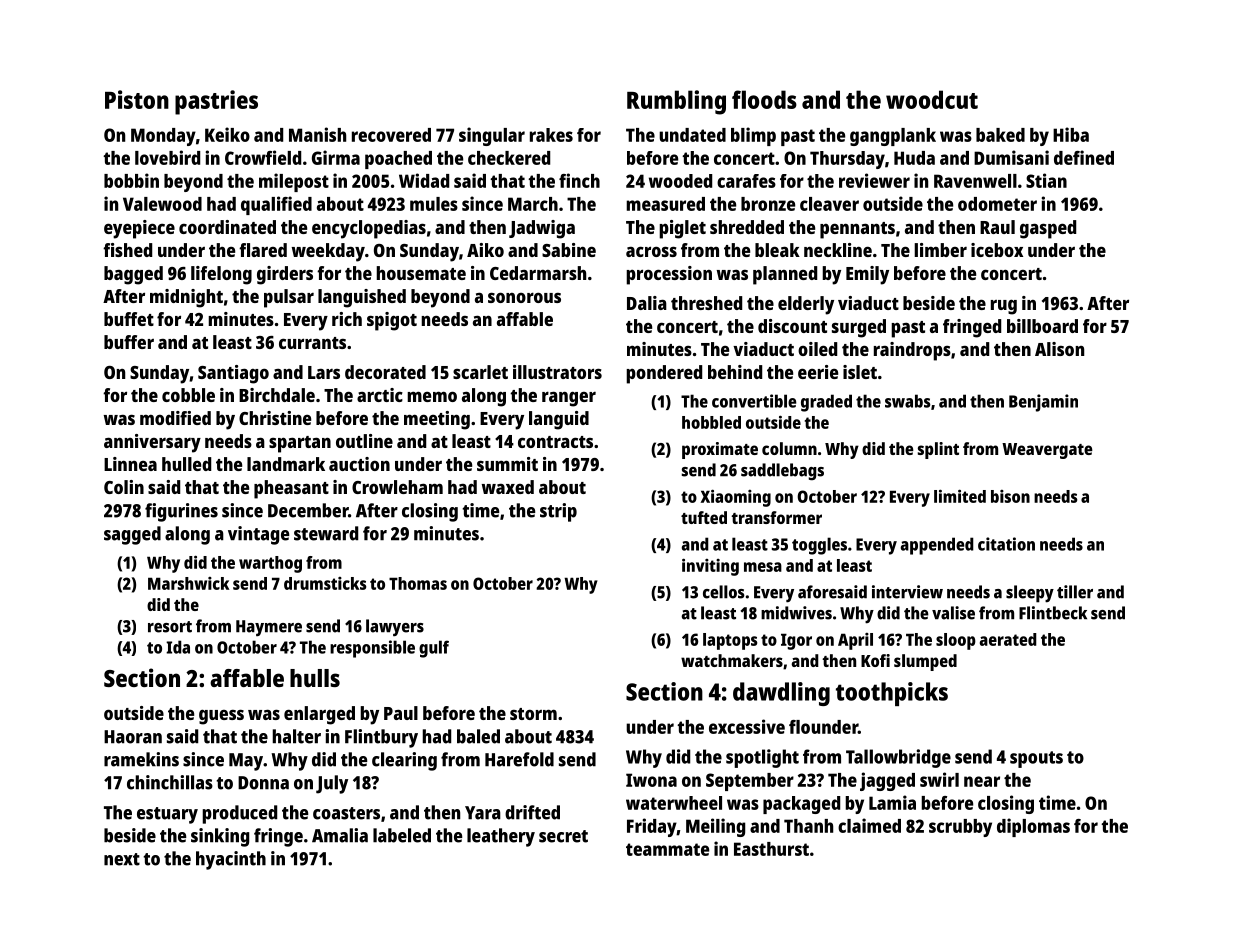  Describe the element at coordinates (233, 374) in the image. I see `Santiago` at that location.
